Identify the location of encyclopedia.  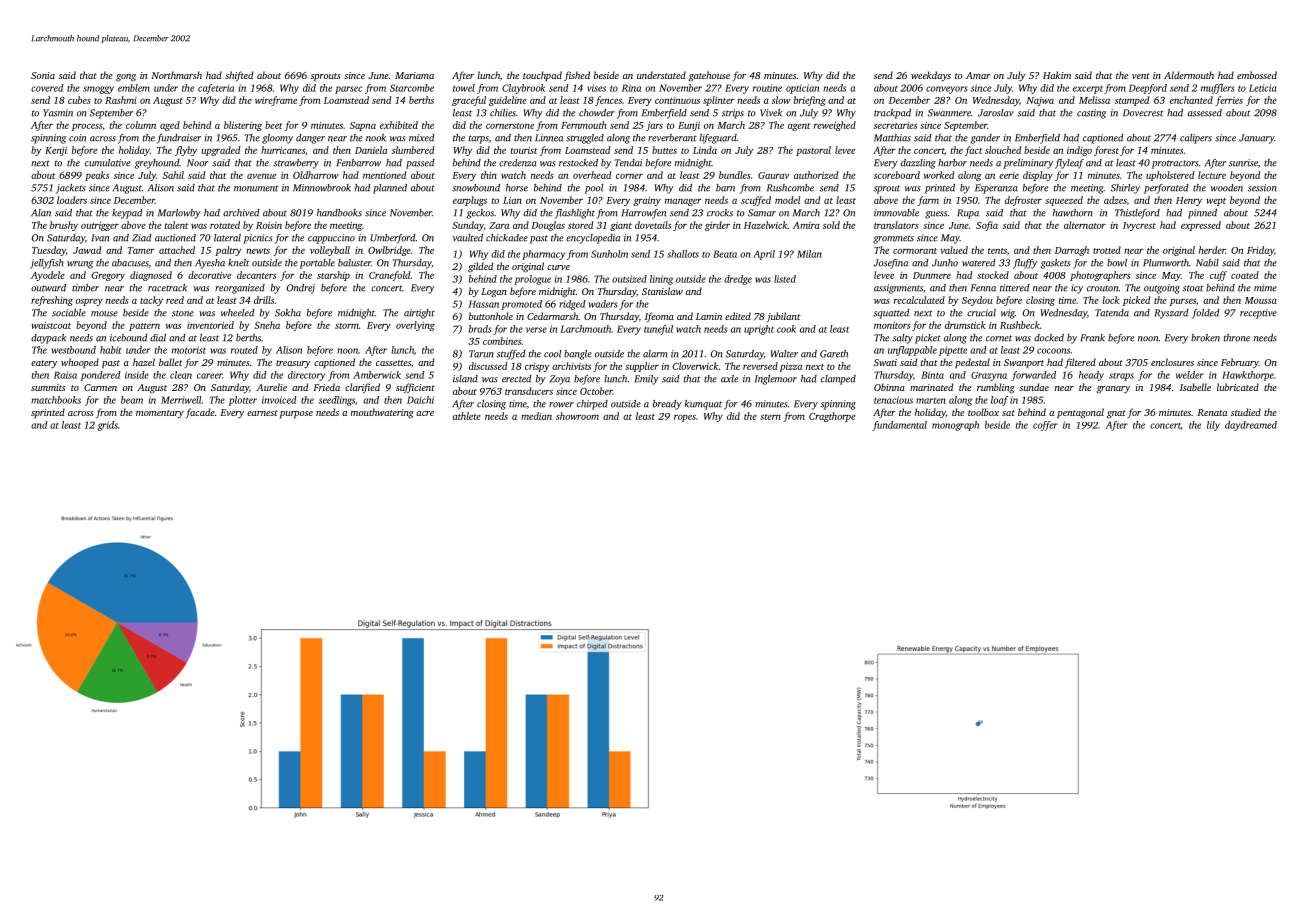
(593, 239).
